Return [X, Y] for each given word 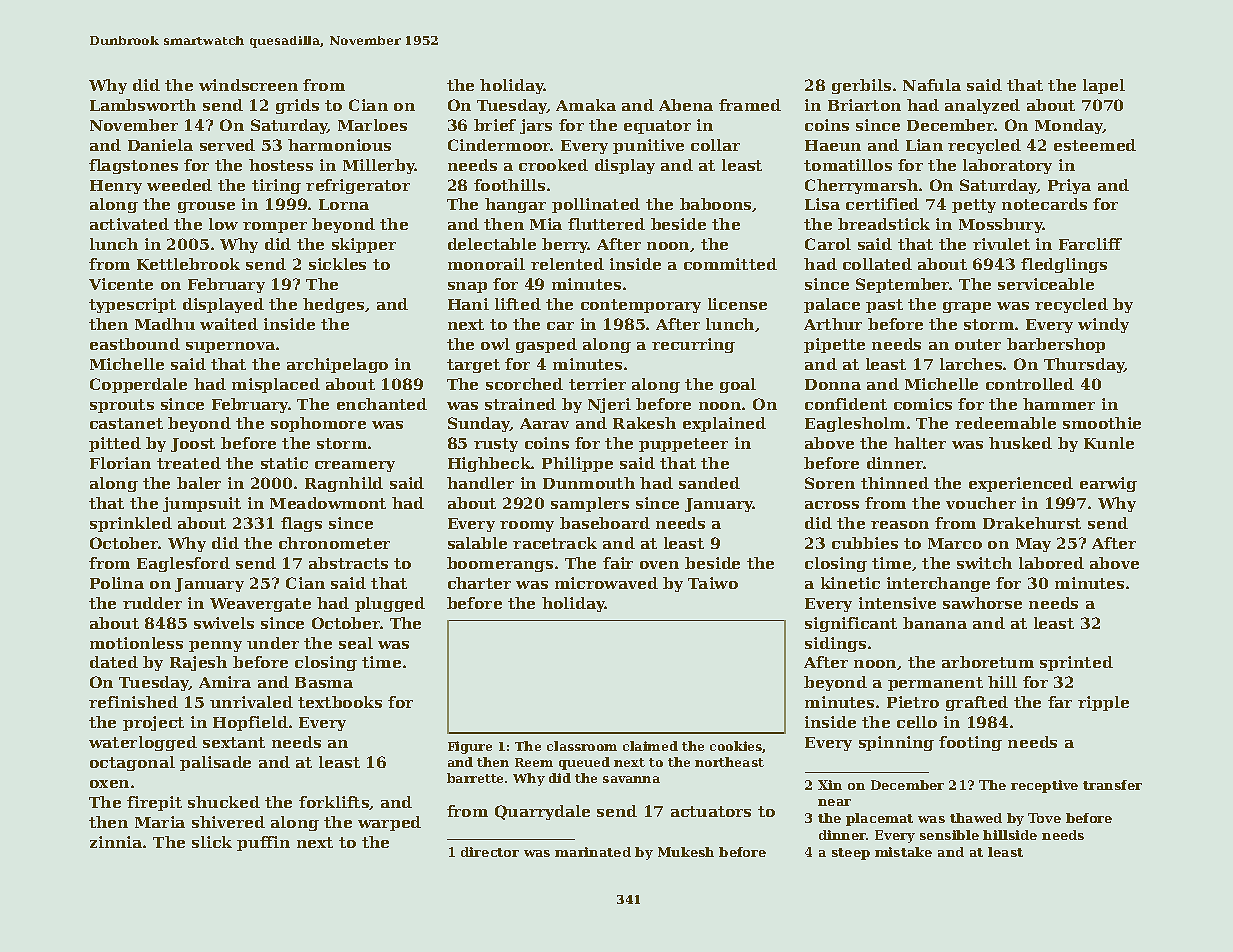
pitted [115, 444]
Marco [955, 543]
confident [846, 404]
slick [212, 842]
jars [536, 126]
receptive [1044, 786]
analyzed [982, 106]
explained [724, 424]
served [227, 145]
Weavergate [260, 605]
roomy [527, 526]
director [490, 852]
